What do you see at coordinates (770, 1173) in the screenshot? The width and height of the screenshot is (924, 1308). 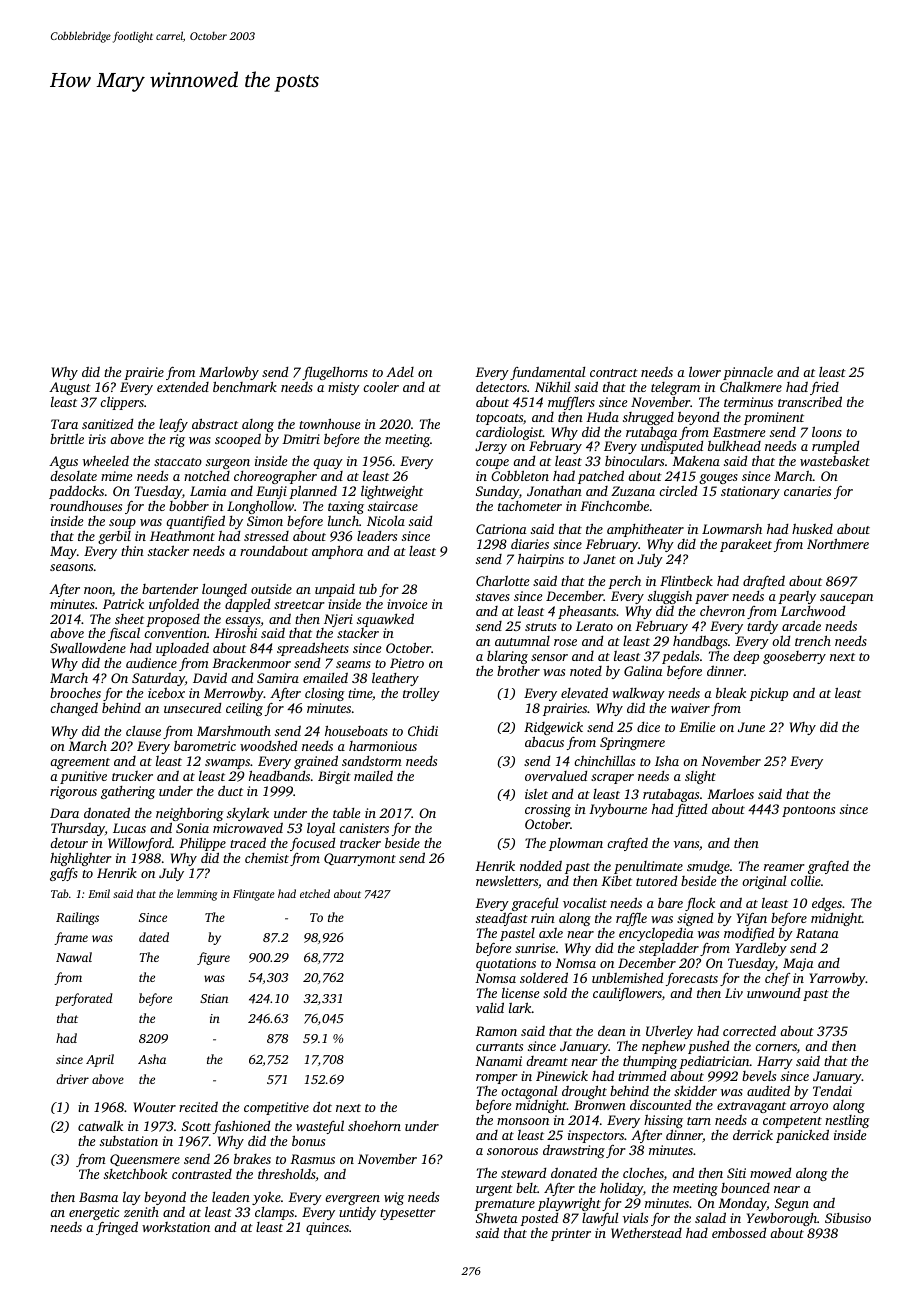 I see `mowed` at bounding box center [770, 1173].
